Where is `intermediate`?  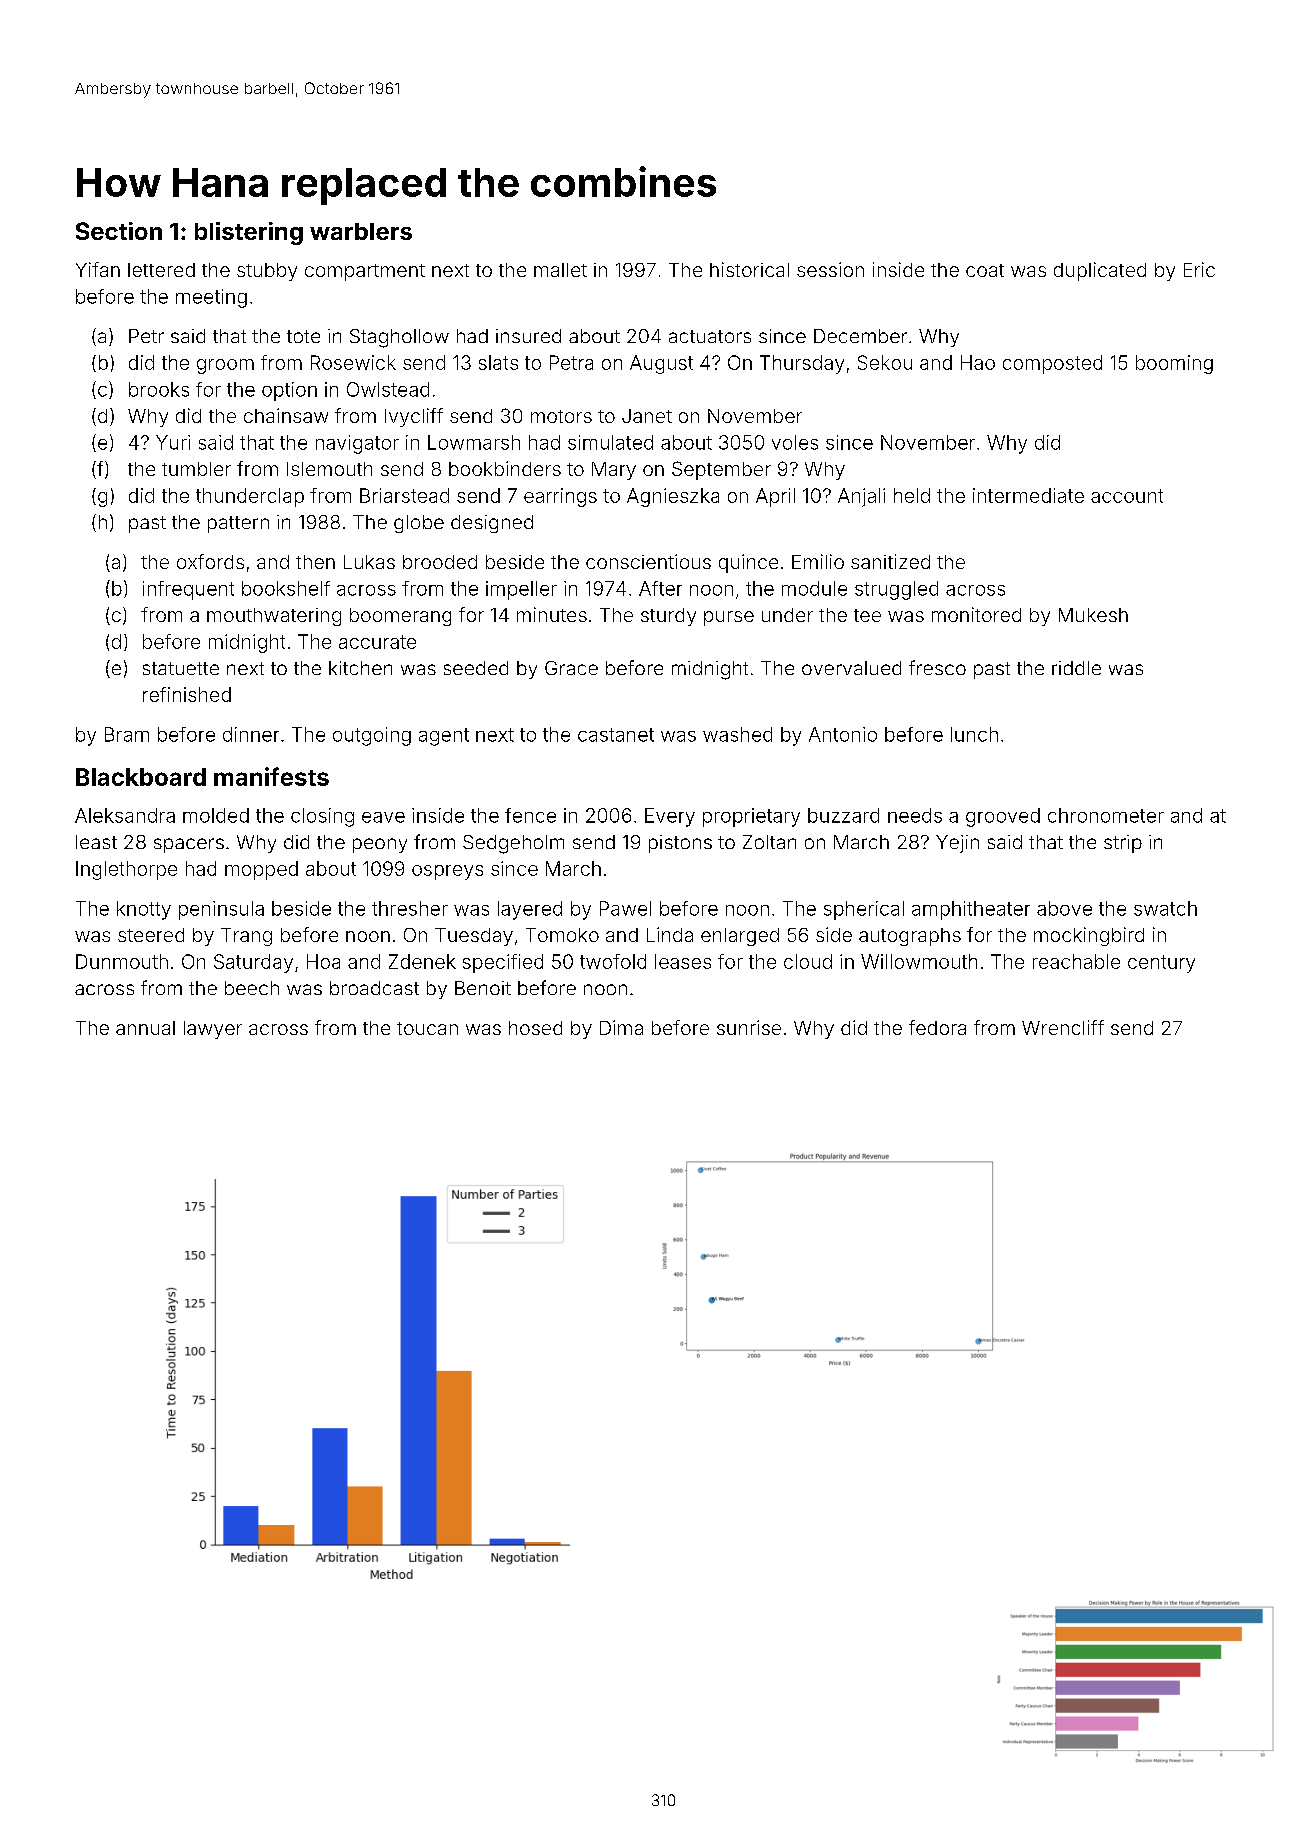 intermediate is located at coordinates (1028, 495).
